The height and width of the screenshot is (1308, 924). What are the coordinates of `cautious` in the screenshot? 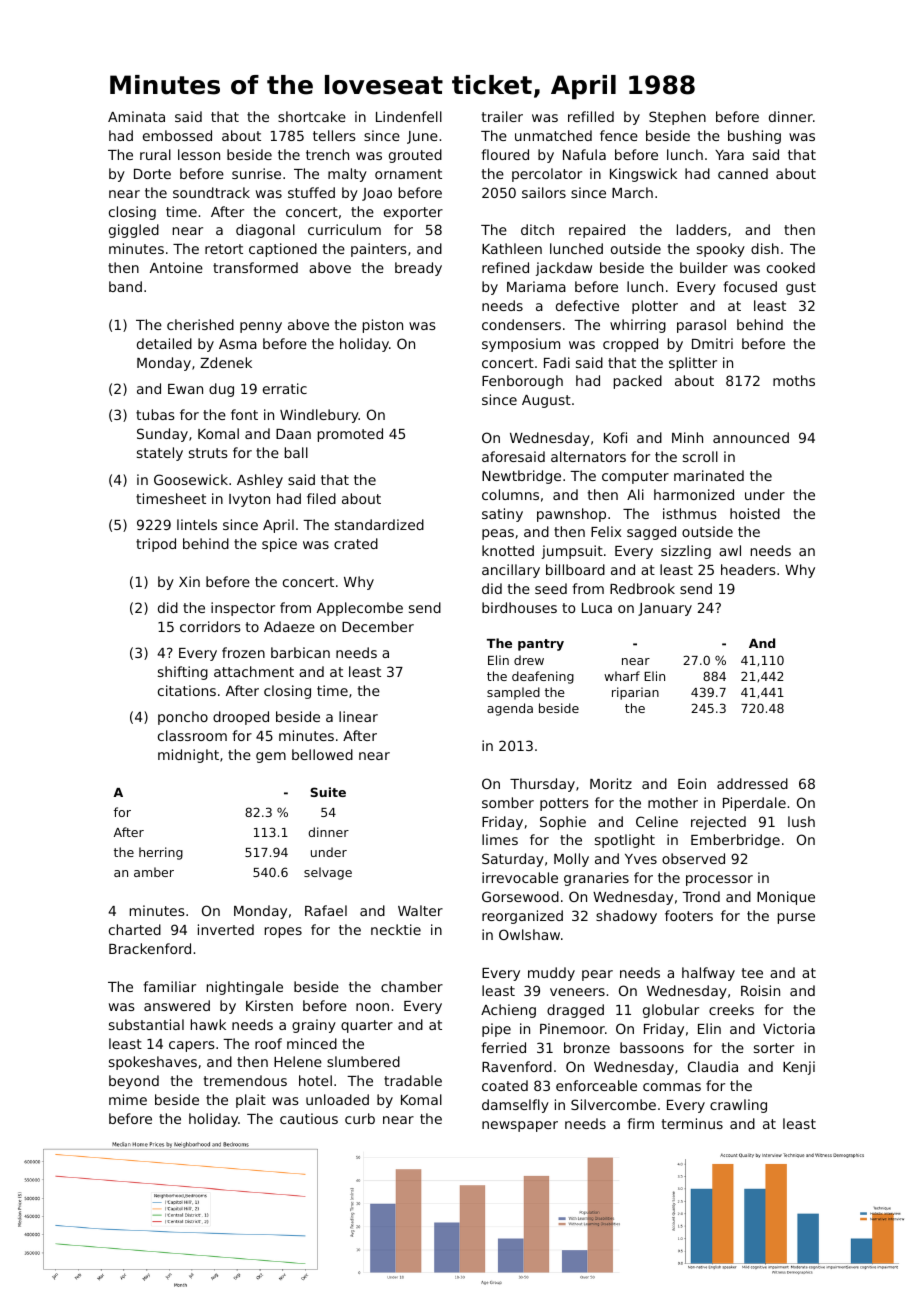 It's located at (309, 1118).
